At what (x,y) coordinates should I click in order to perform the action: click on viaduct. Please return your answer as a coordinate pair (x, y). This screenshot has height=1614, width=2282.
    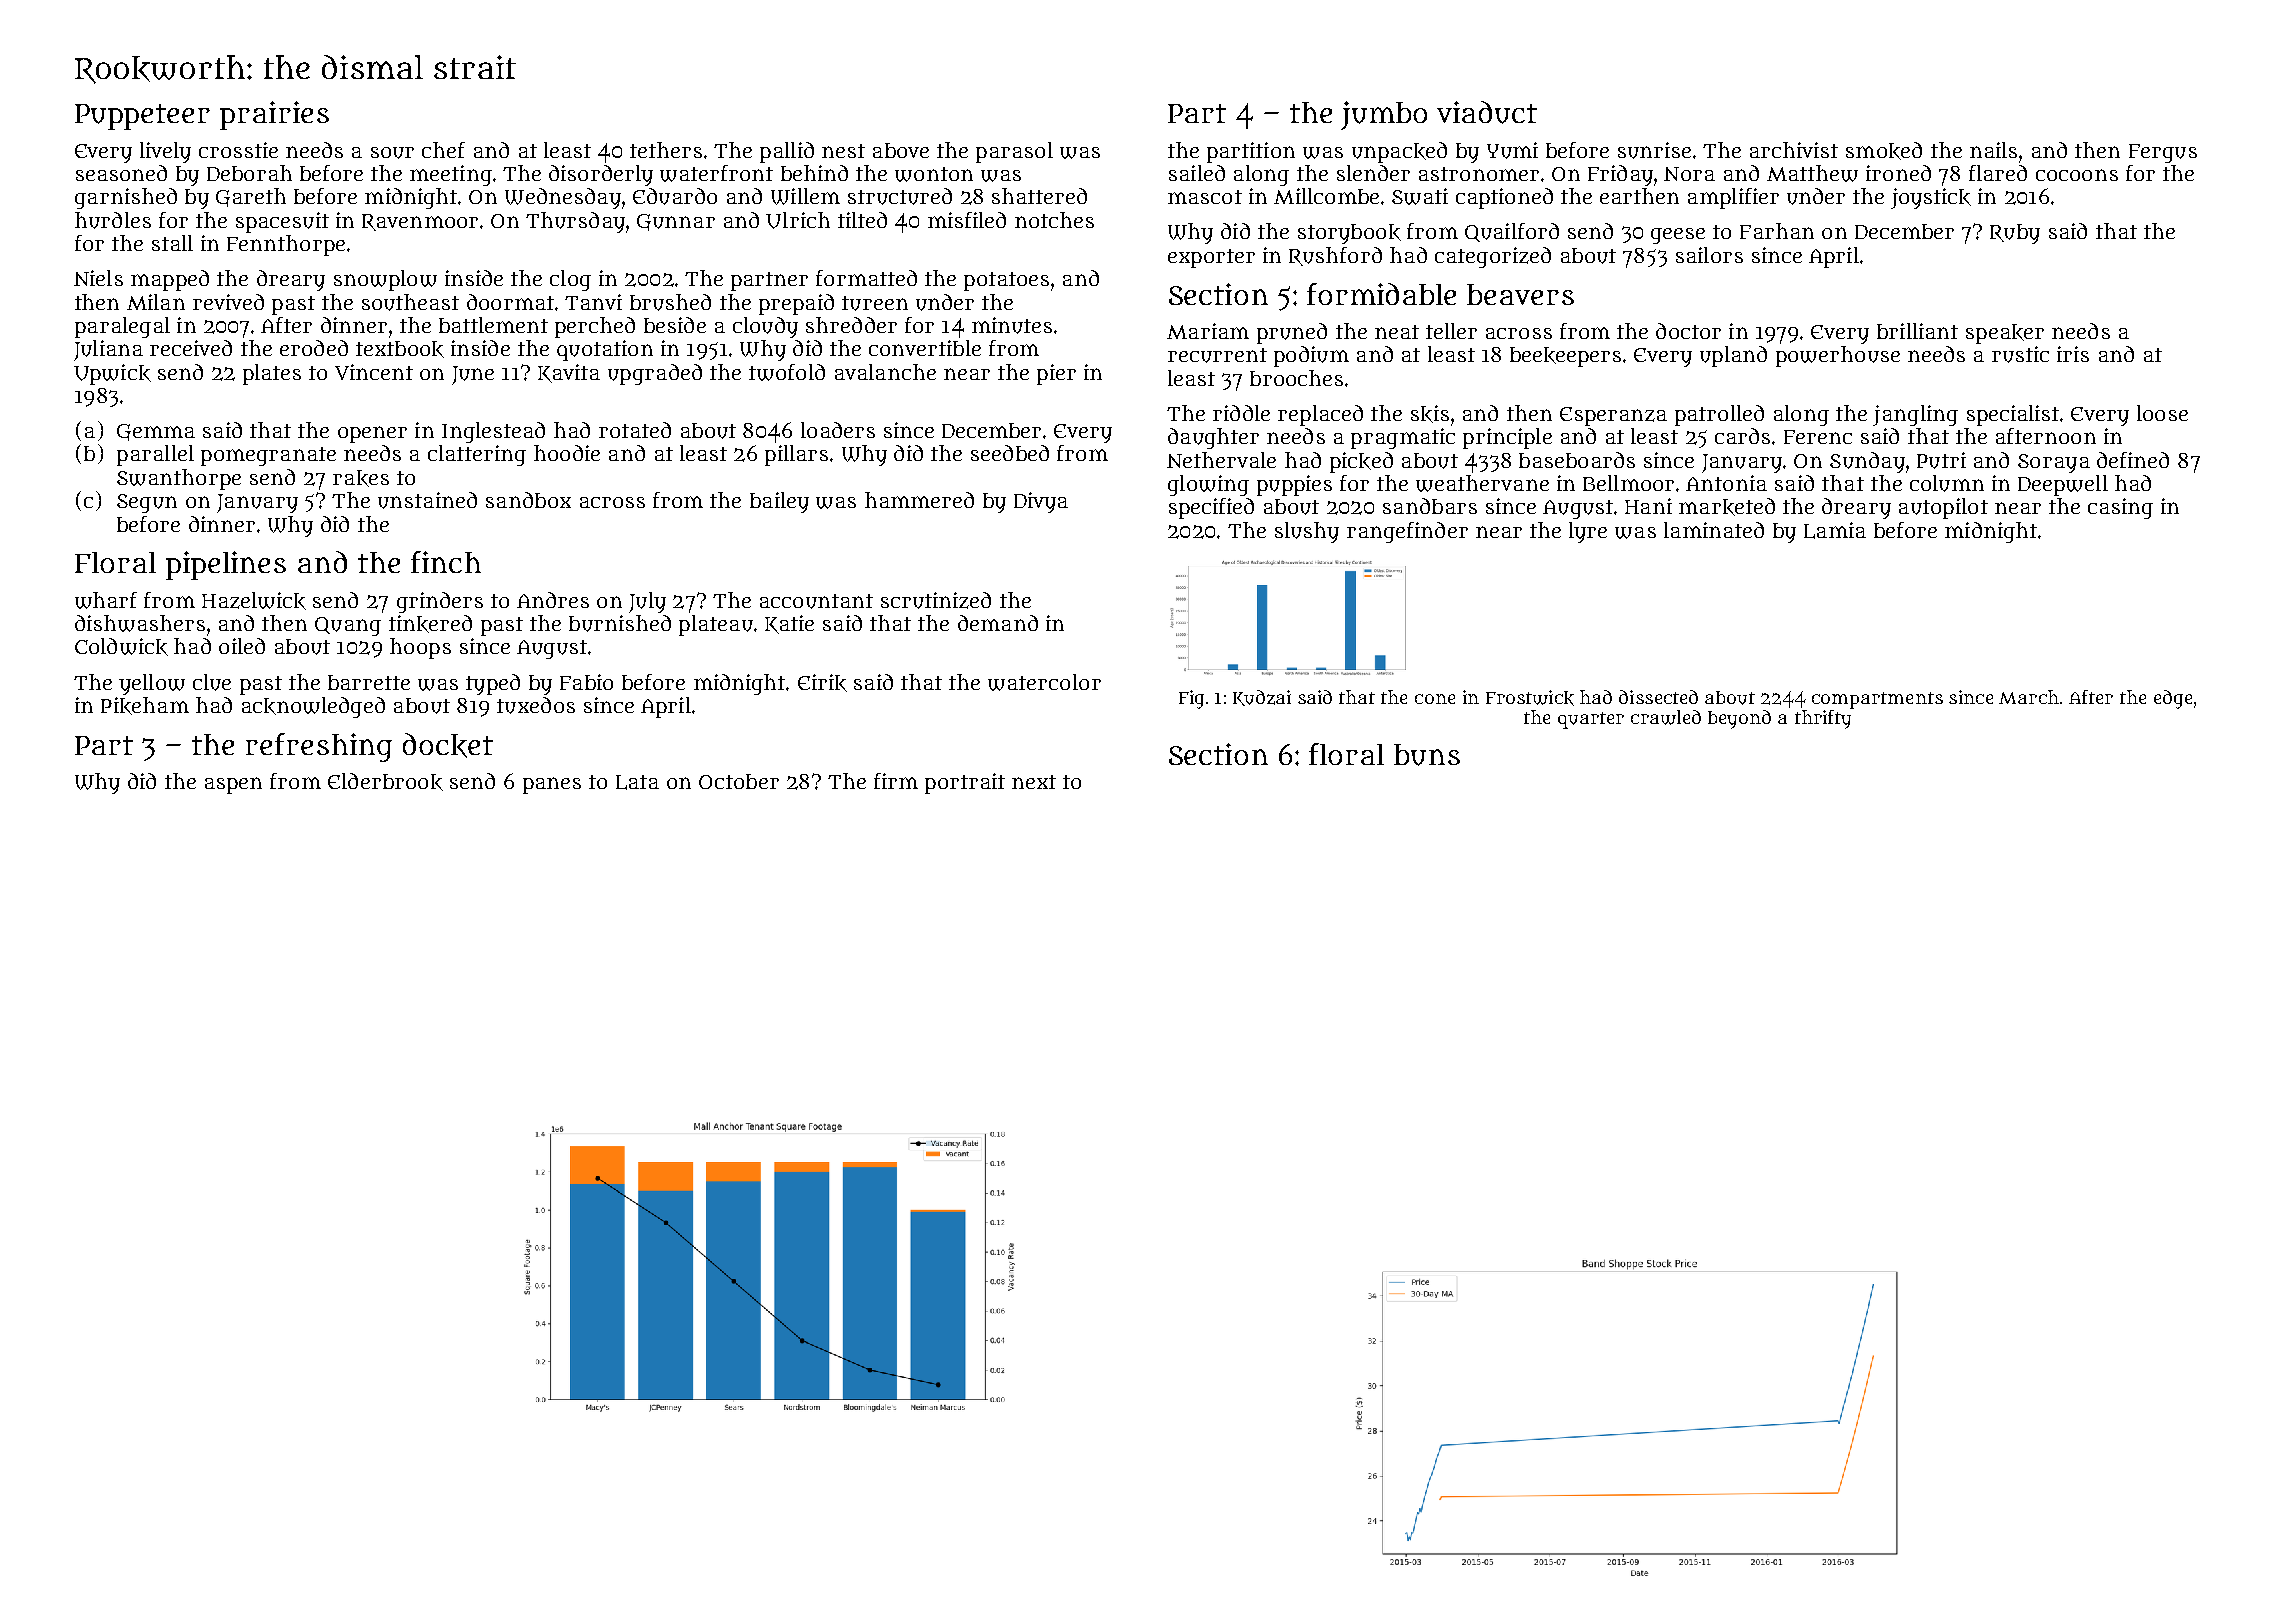
    Looking at the image, I should click on (1487, 112).
